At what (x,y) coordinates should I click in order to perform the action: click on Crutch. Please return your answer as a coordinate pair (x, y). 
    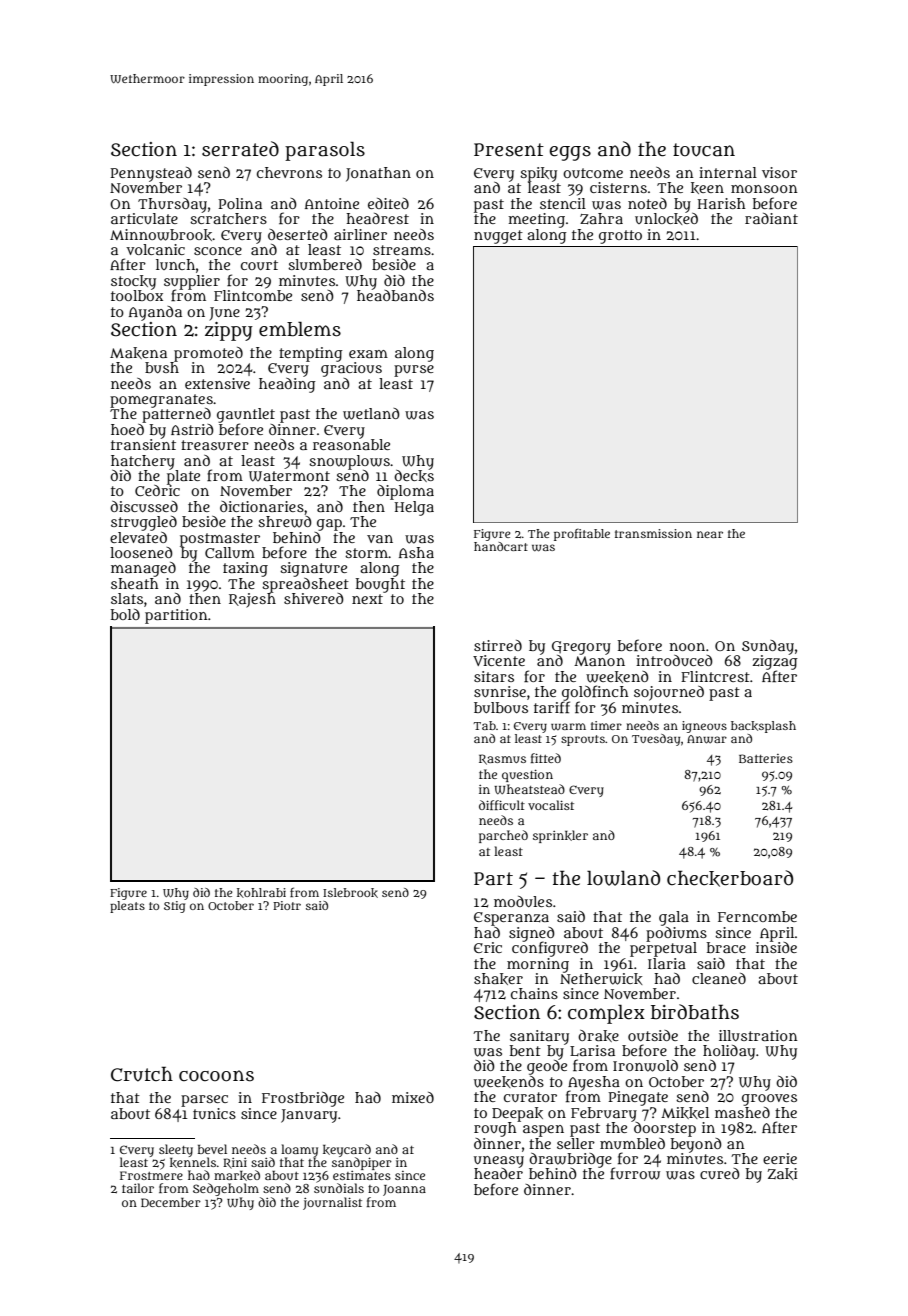
    Looking at the image, I should click on (142, 1074).
